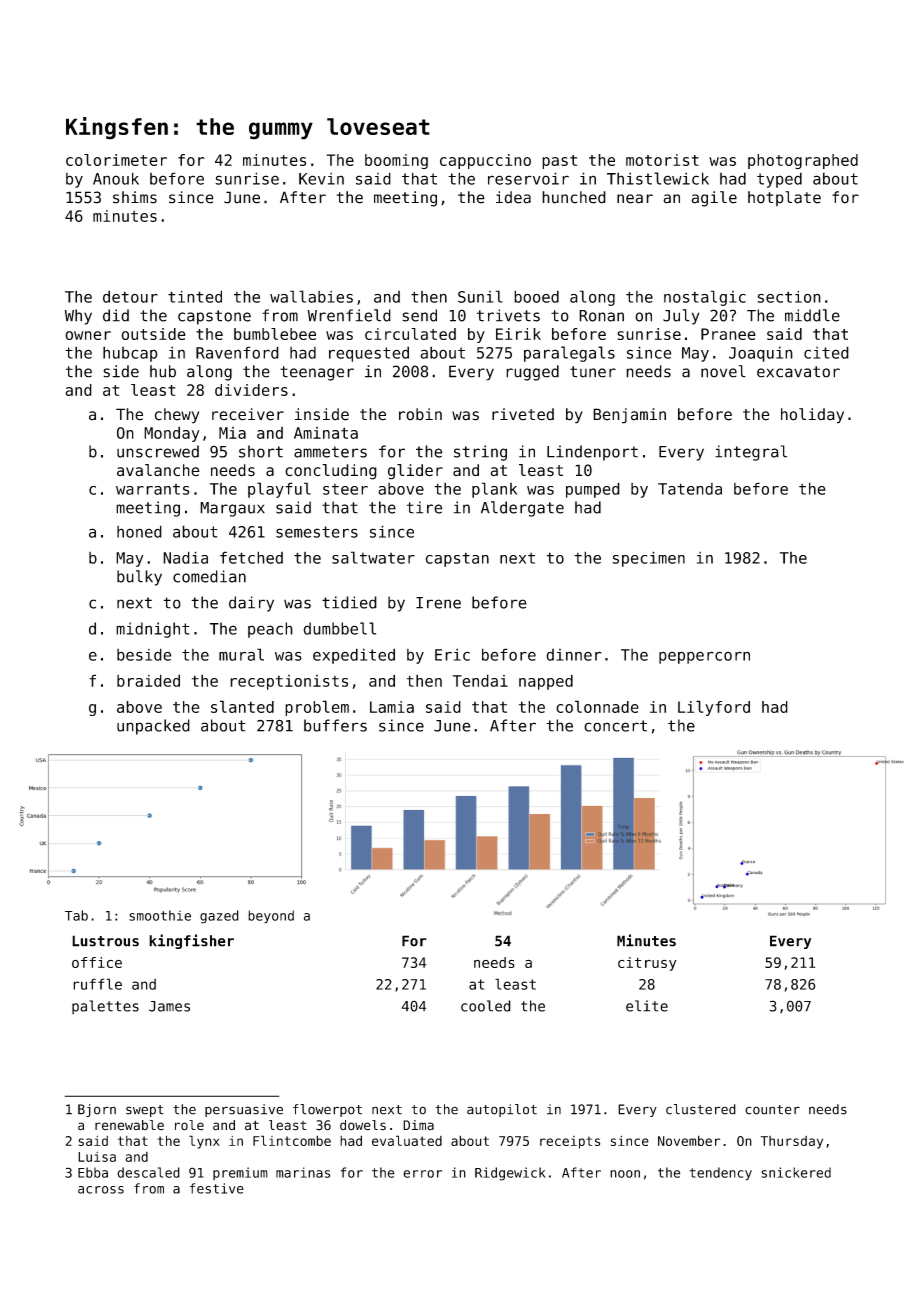 The image size is (924, 1308). Describe the element at coordinates (812, 416) in the screenshot. I see `holiday` at that location.
